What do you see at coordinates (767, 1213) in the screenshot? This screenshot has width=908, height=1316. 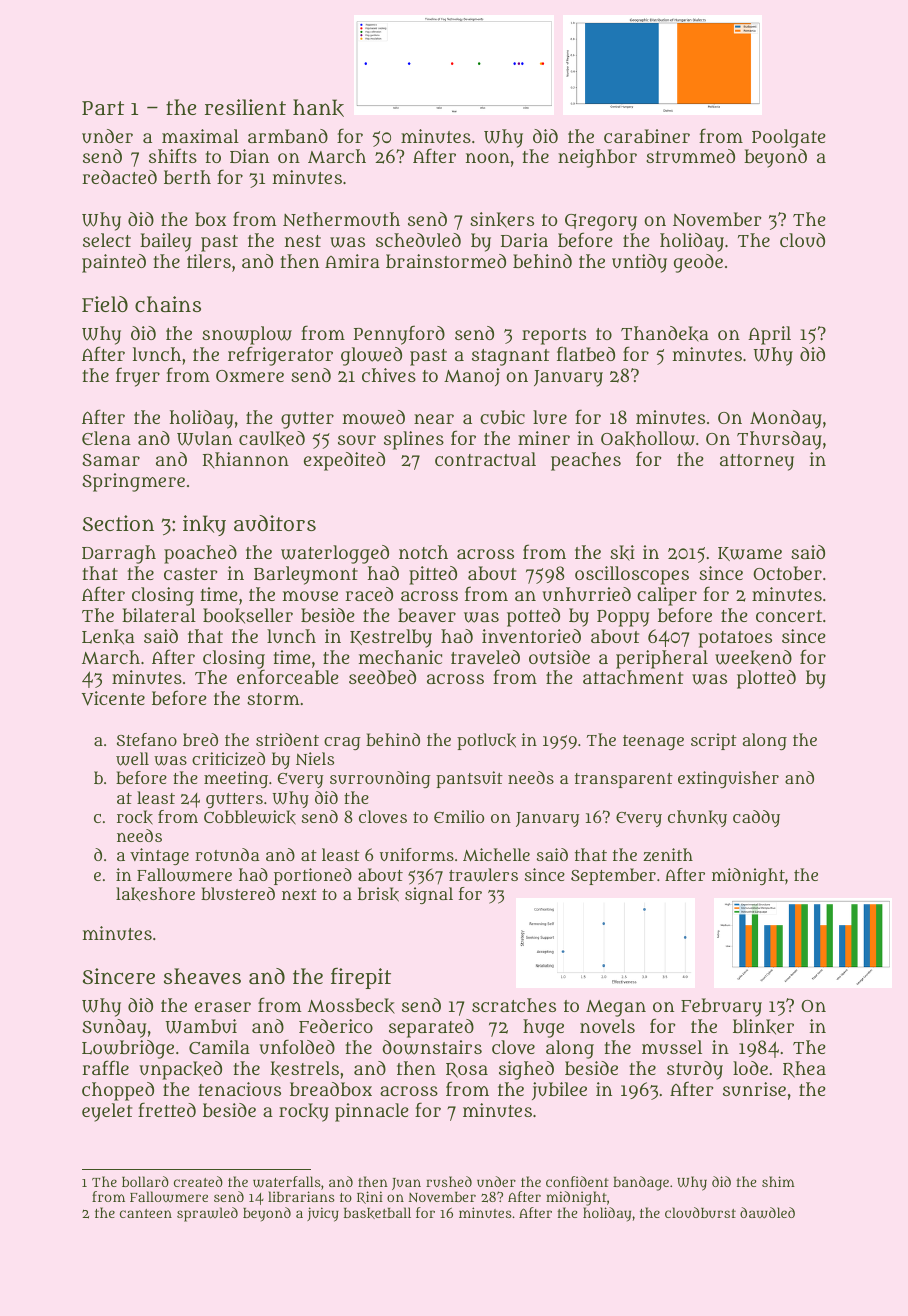 I see `dawdled` at bounding box center [767, 1213].
